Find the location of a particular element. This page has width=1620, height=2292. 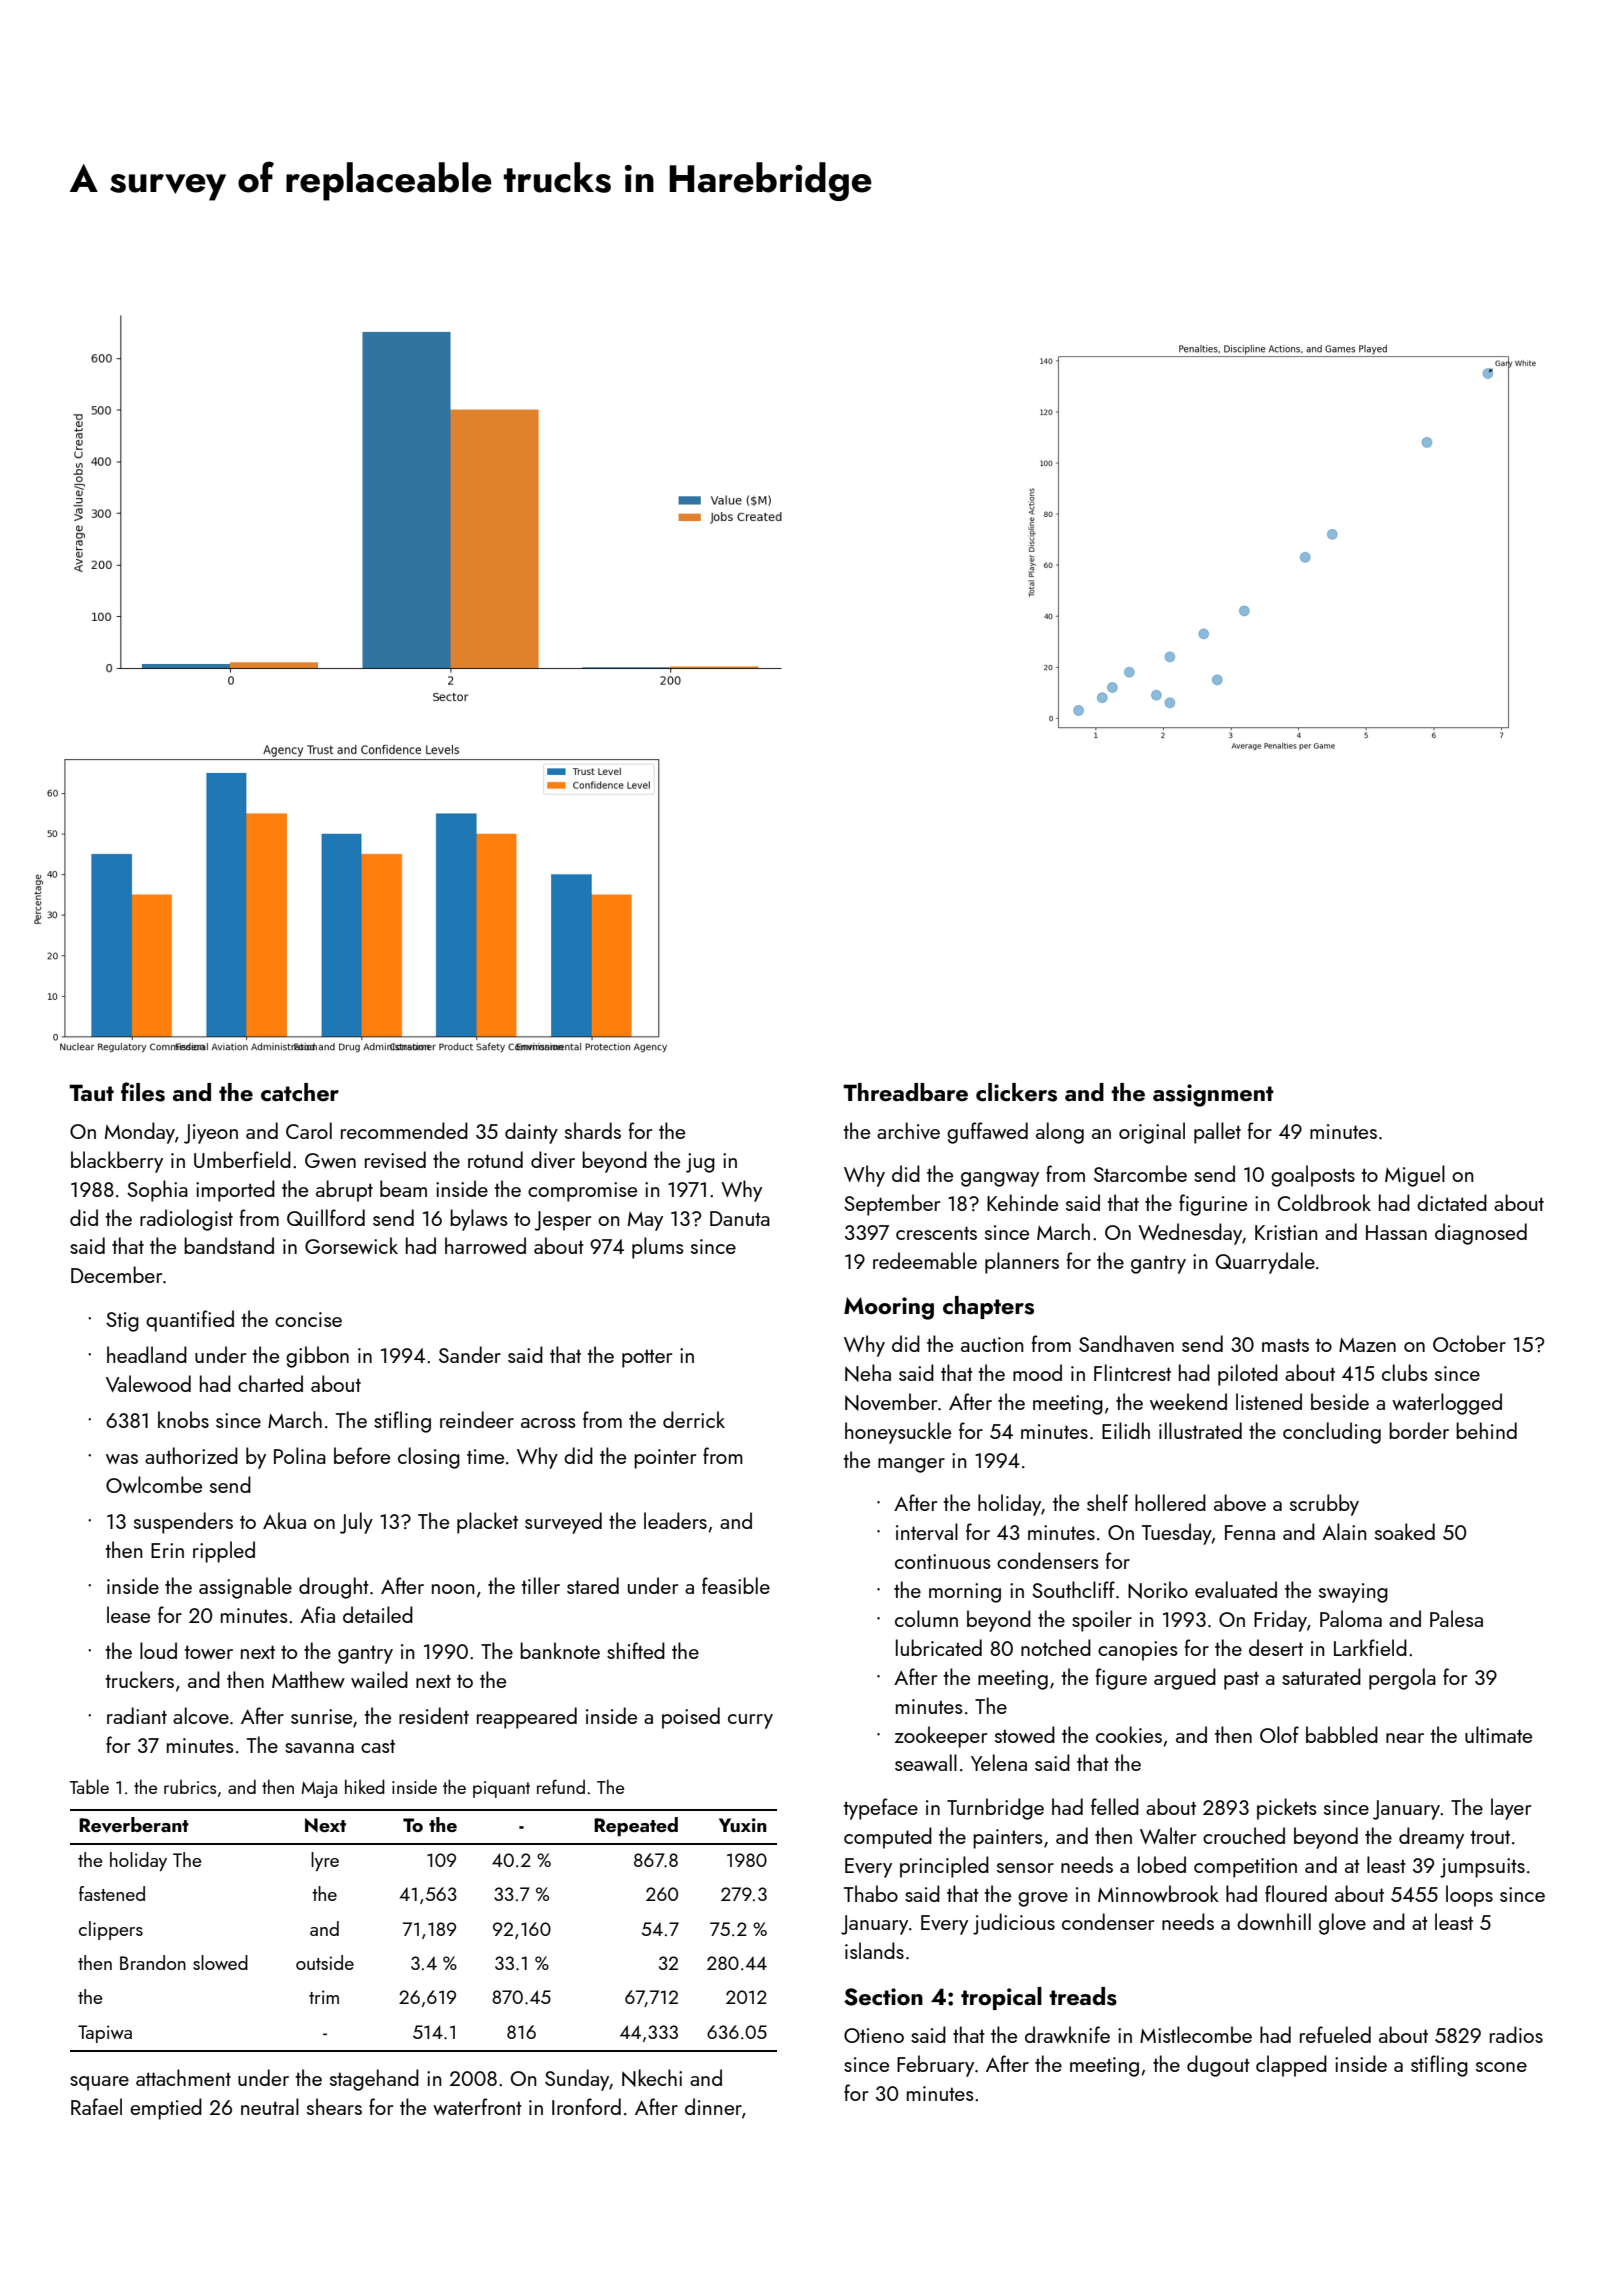

Miguel is located at coordinates (1415, 1176).
